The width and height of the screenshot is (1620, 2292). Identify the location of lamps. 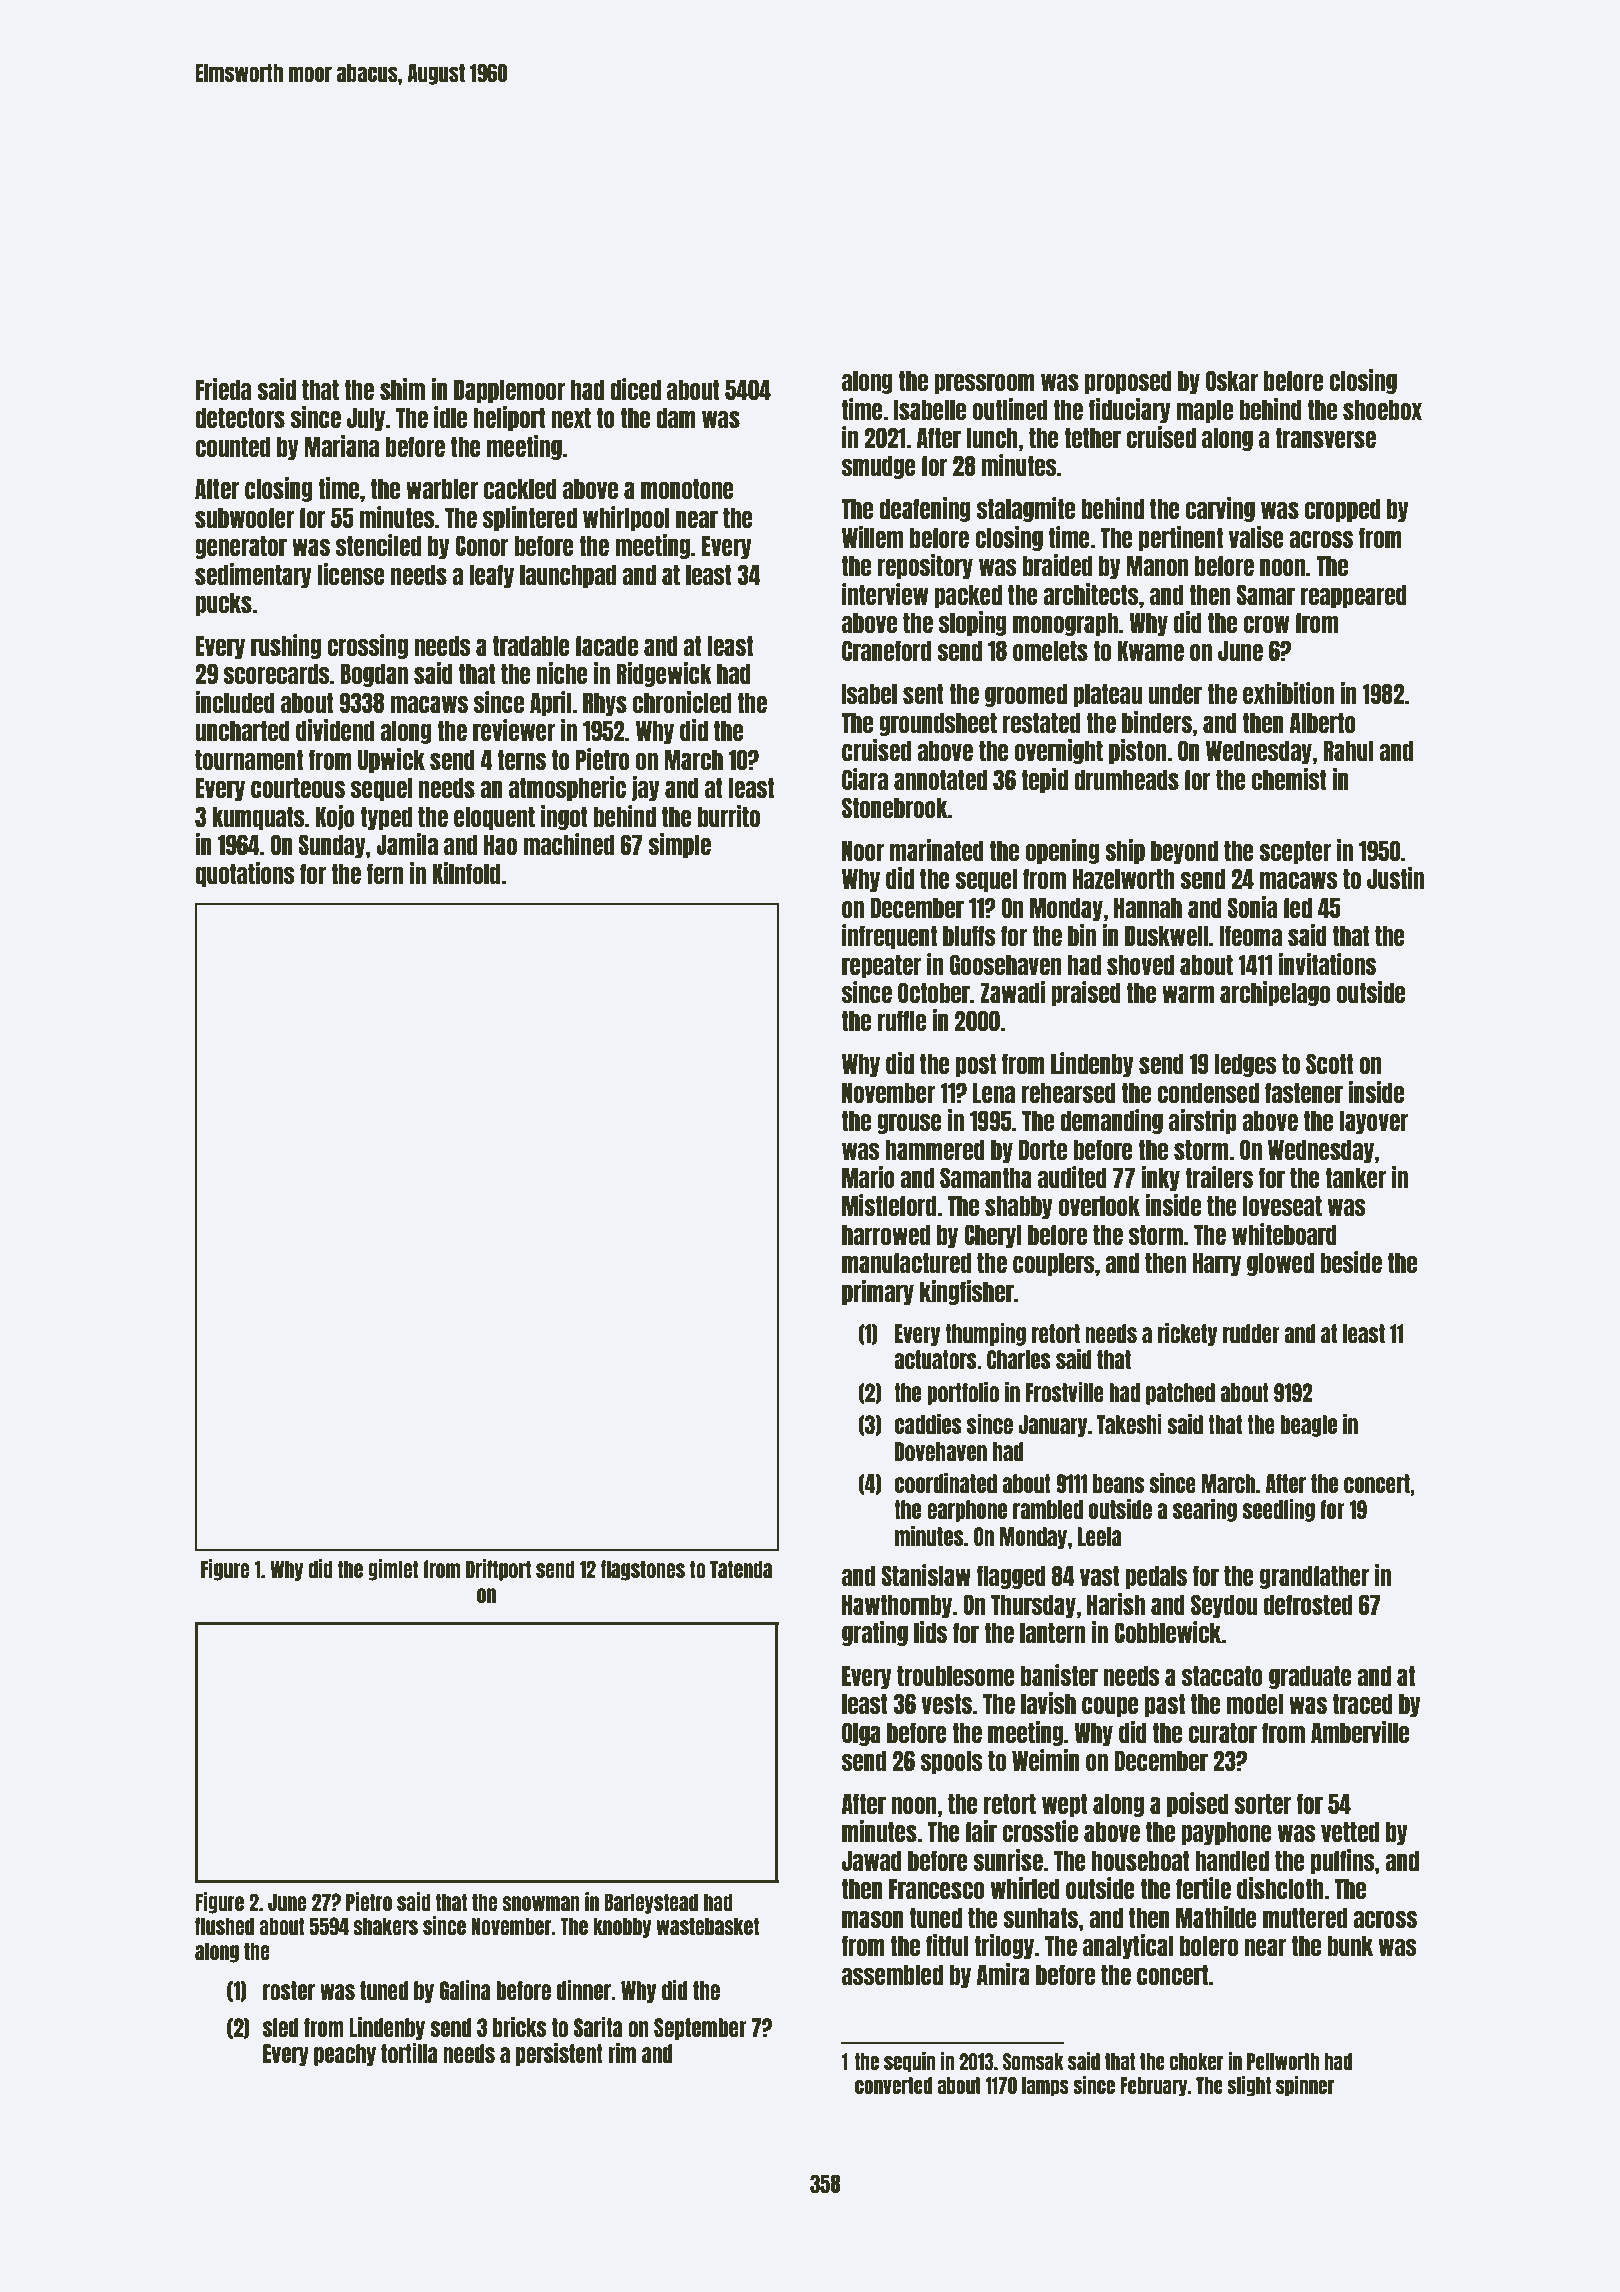
(1045, 2087).
